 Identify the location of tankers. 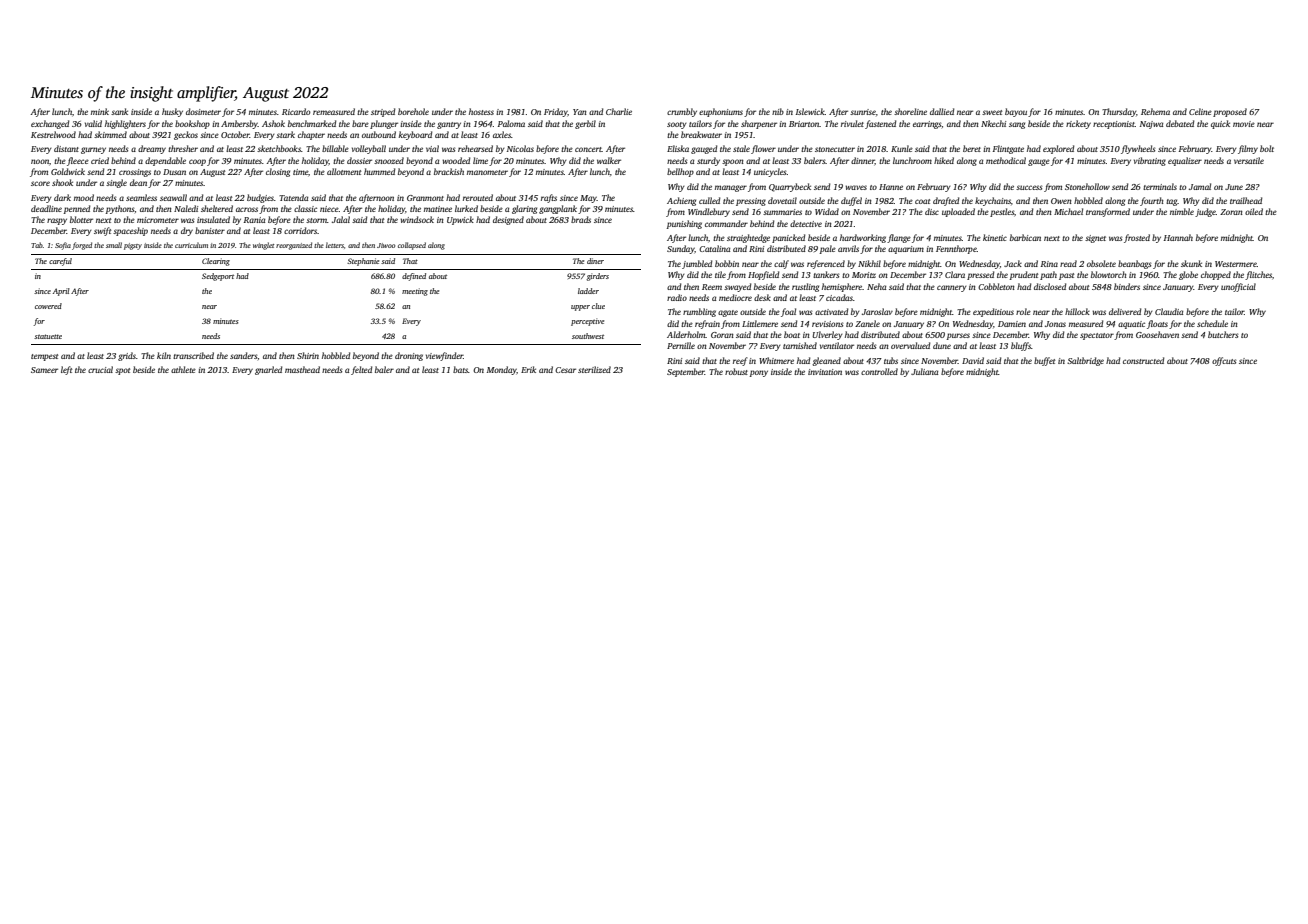
(826, 274).
